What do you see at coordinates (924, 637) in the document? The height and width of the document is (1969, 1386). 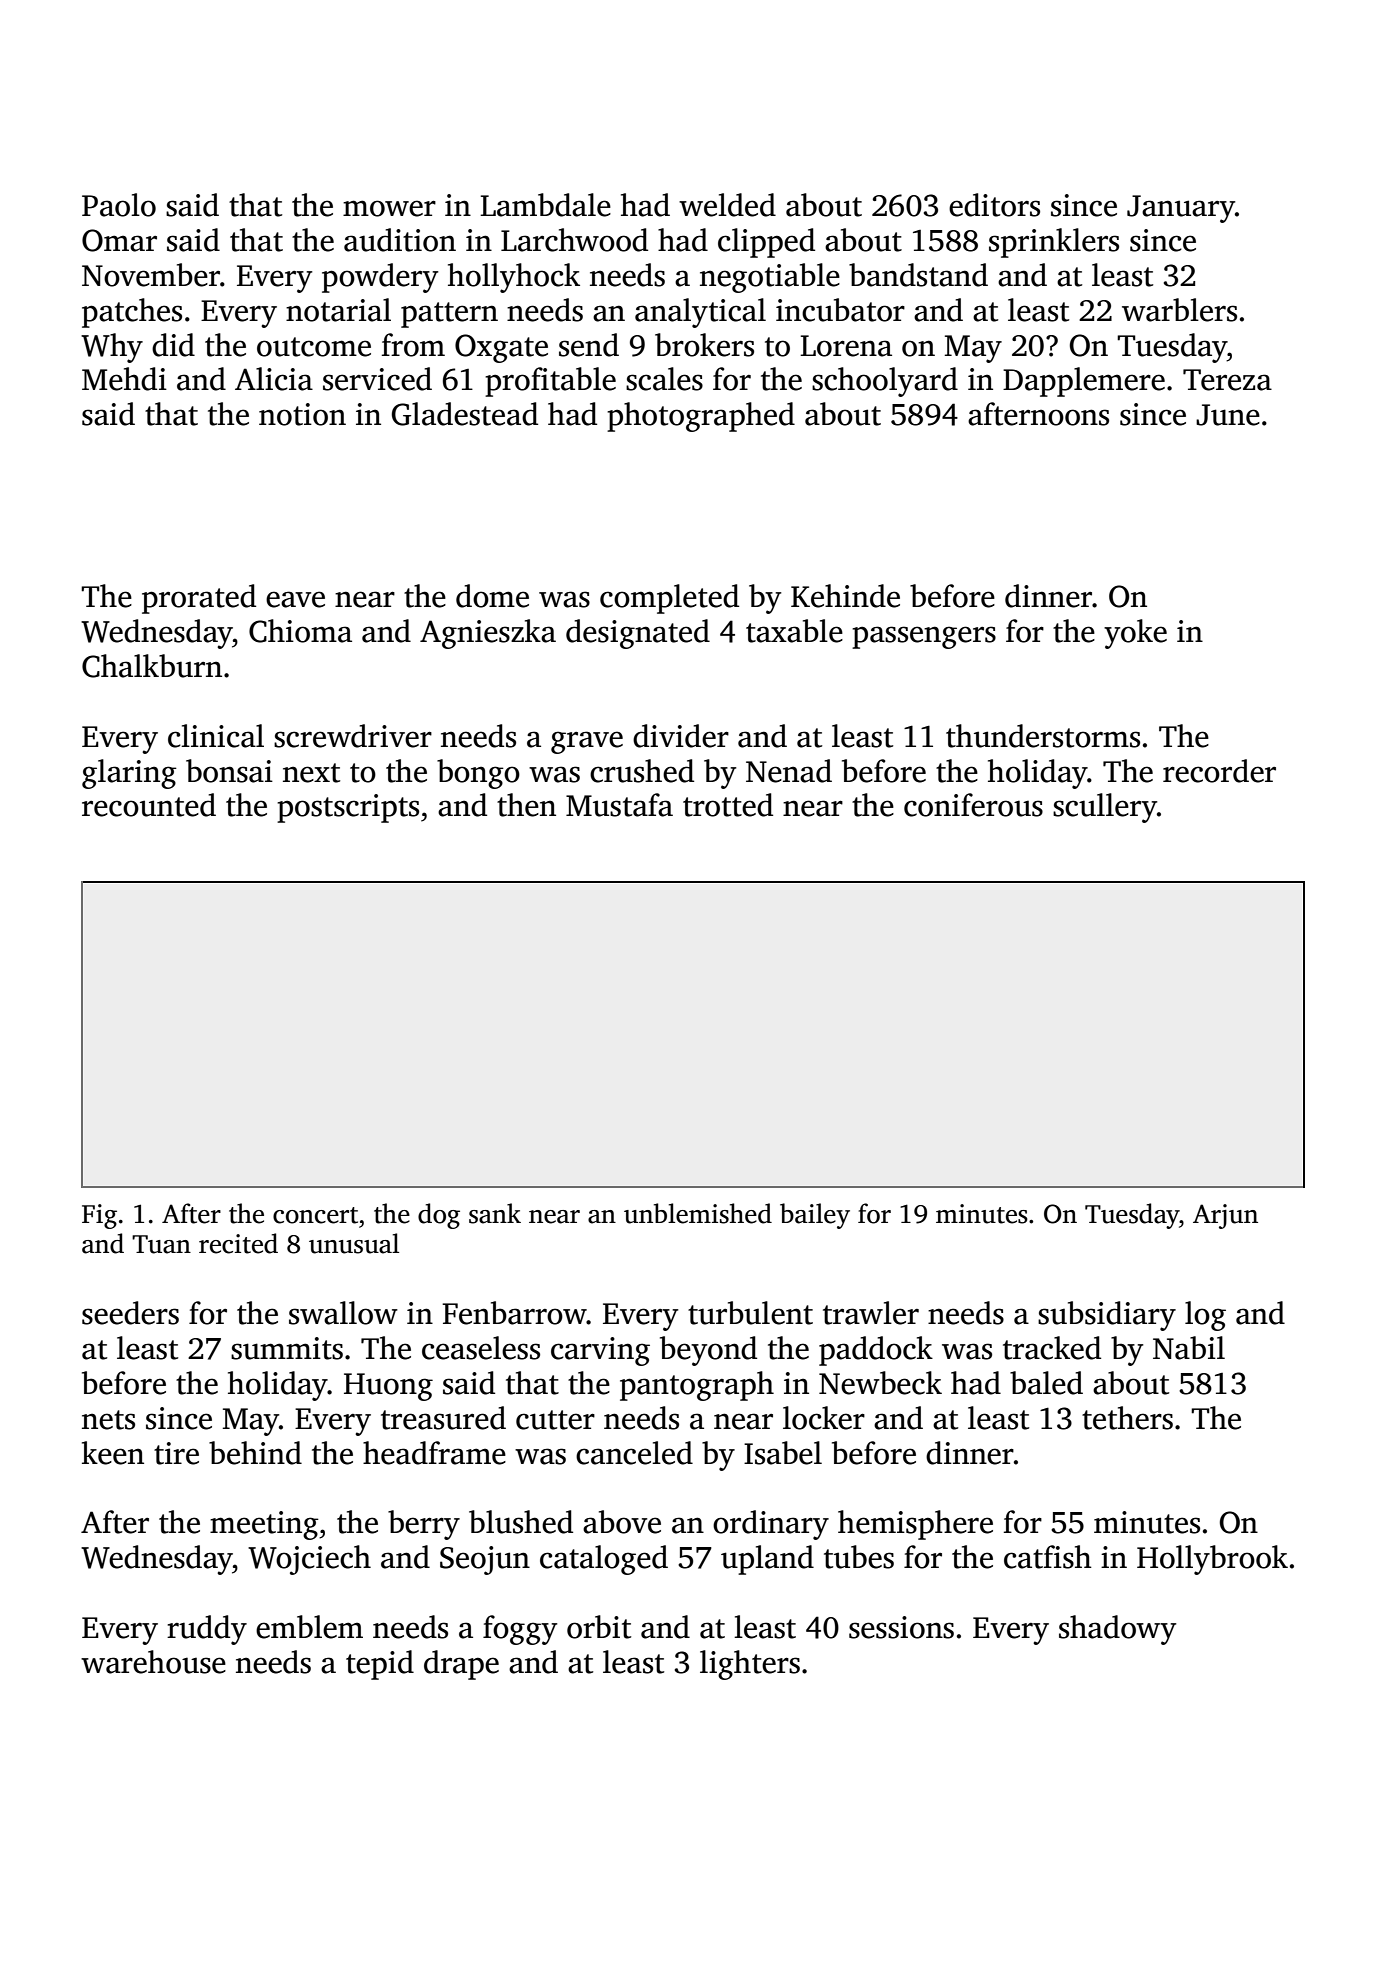 I see `passengers` at bounding box center [924, 637].
